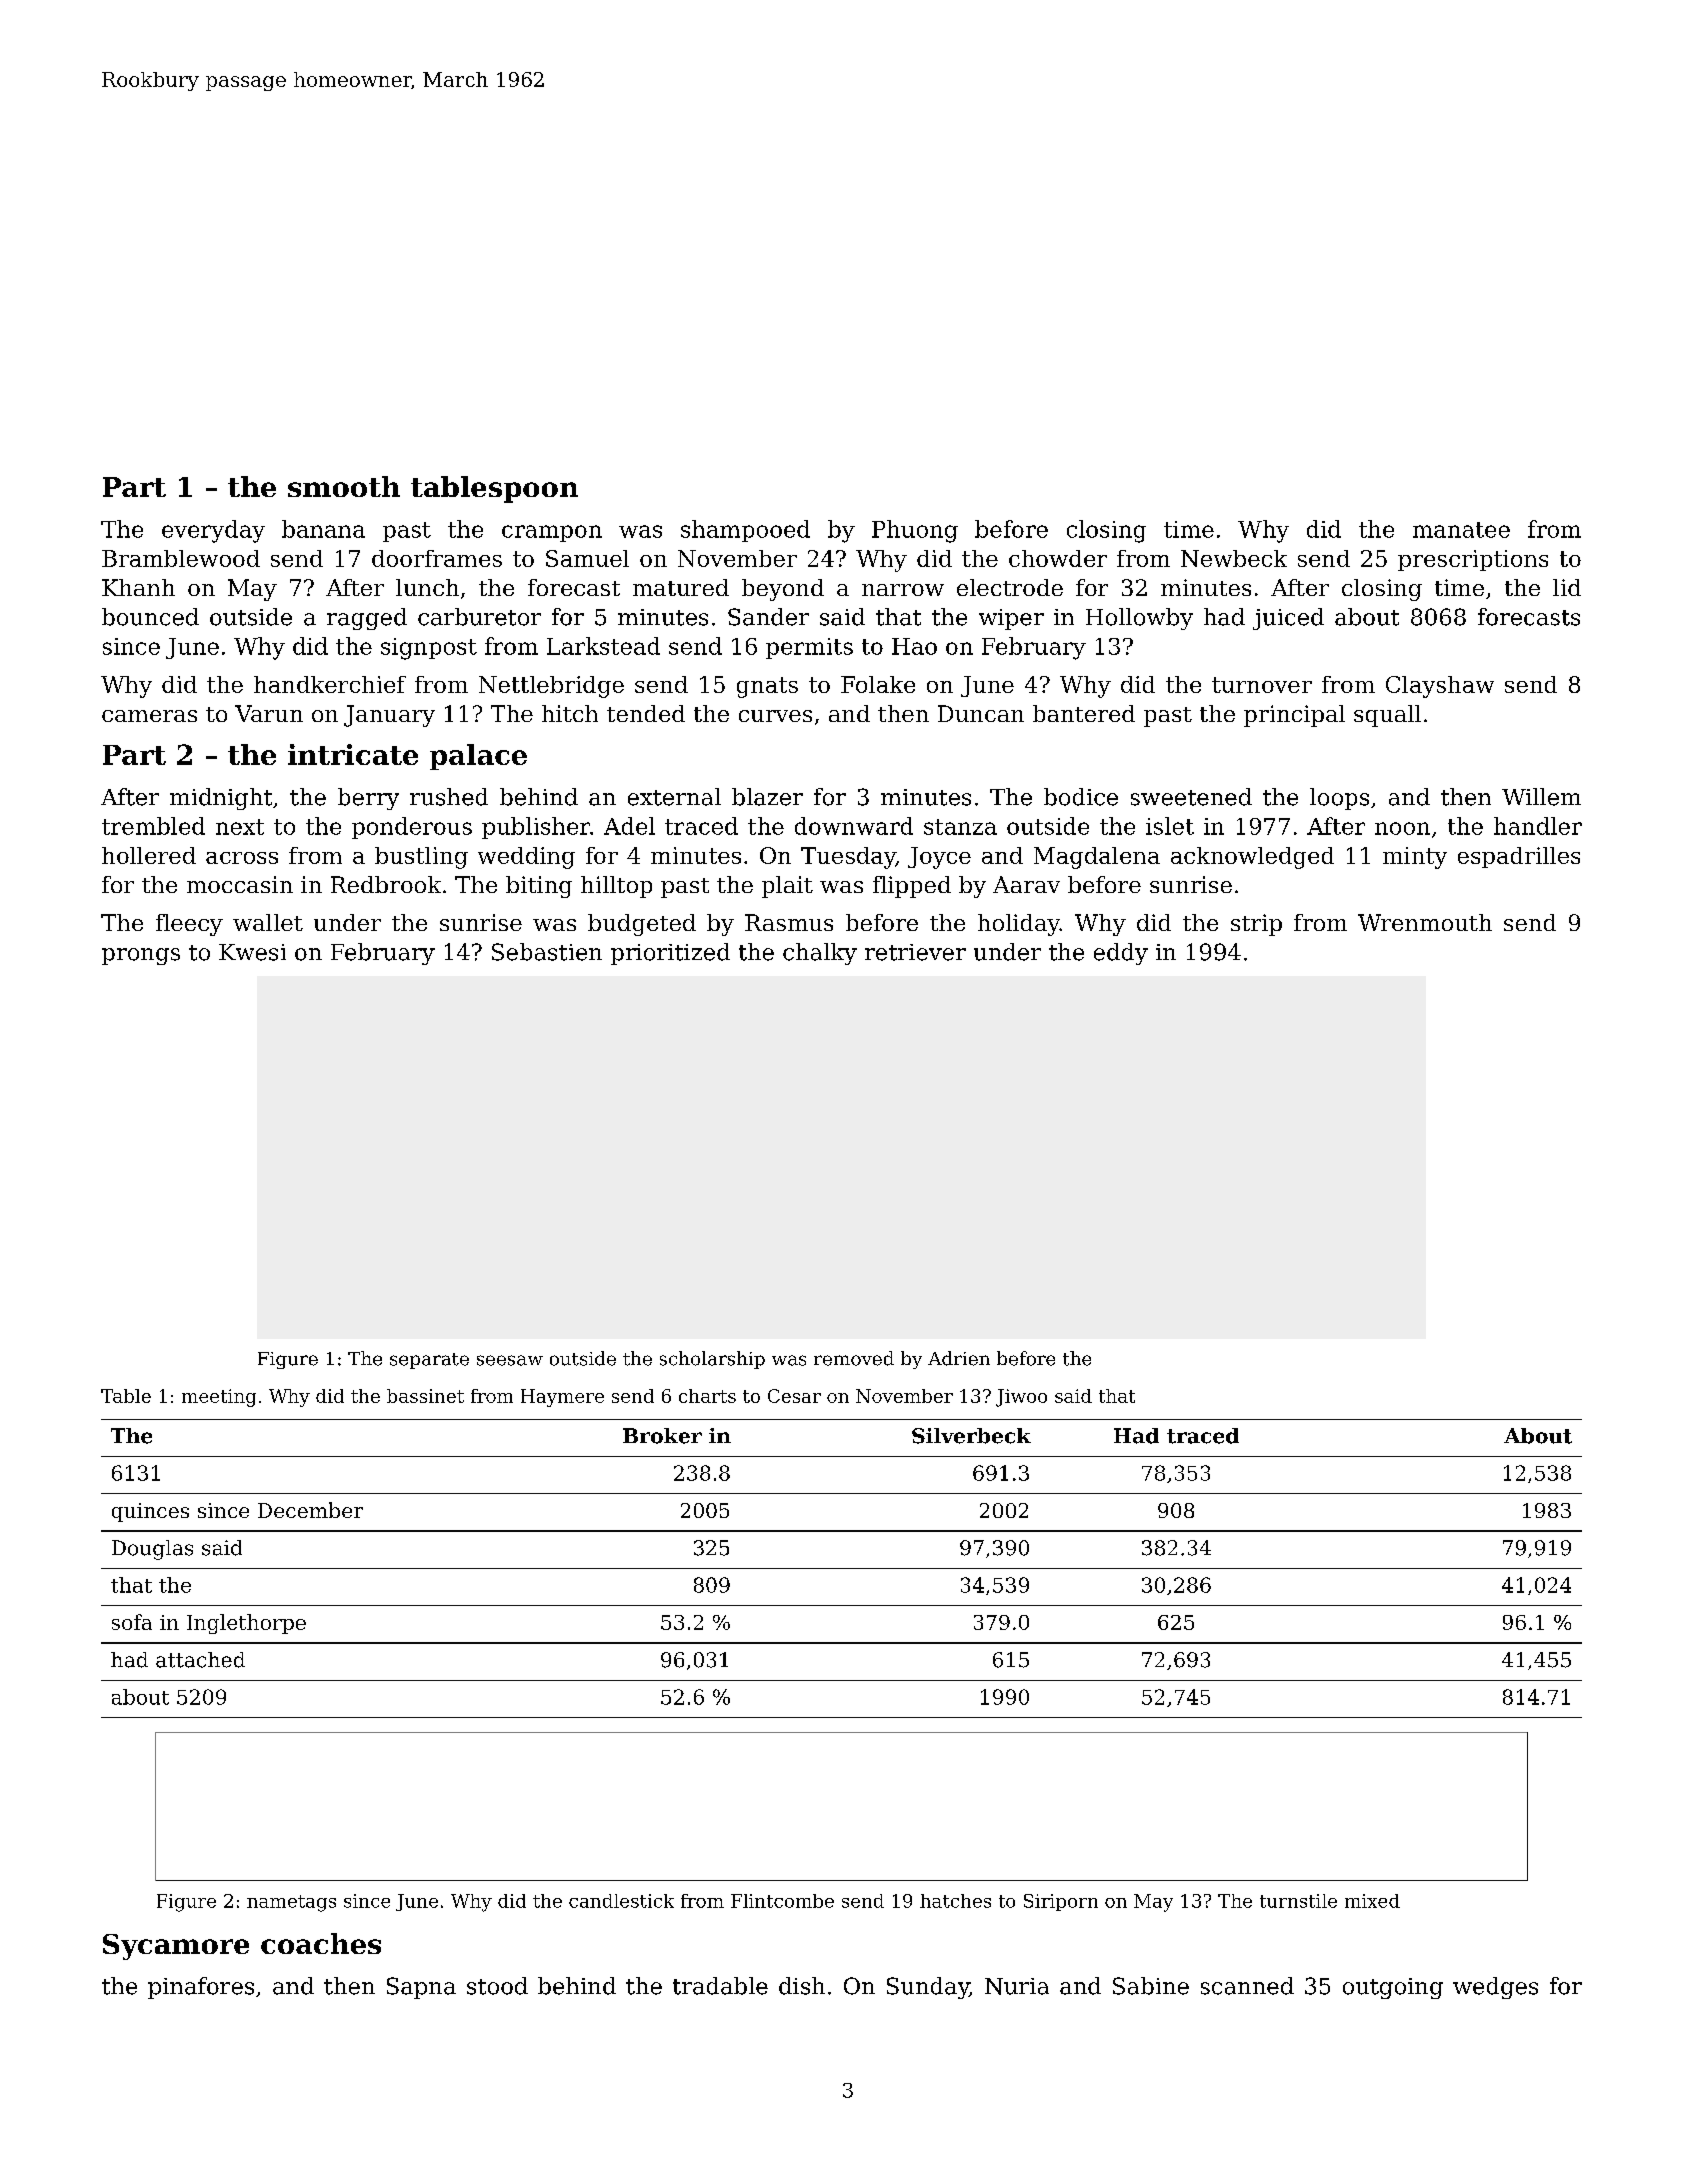  I want to click on prongs, so click(141, 956).
